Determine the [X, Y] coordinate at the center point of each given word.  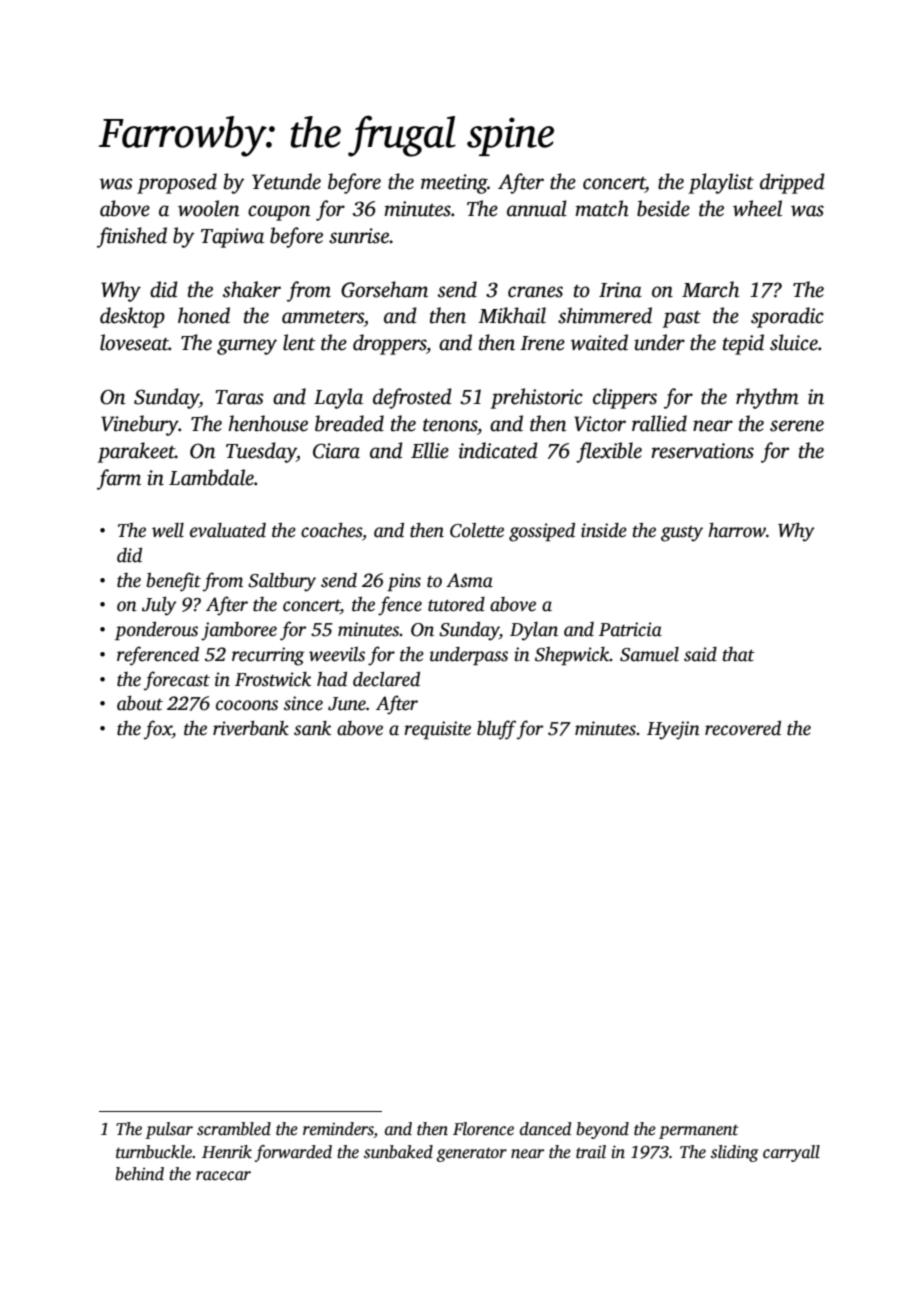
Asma [469, 580]
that [739, 654]
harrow [737, 530]
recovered [743, 728]
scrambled [234, 1129]
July [159, 606]
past [682, 319]
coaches [331, 530]
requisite [437, 730]
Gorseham [384, 289]
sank [312, 728]
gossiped [542, 532]
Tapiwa [232, 238]
